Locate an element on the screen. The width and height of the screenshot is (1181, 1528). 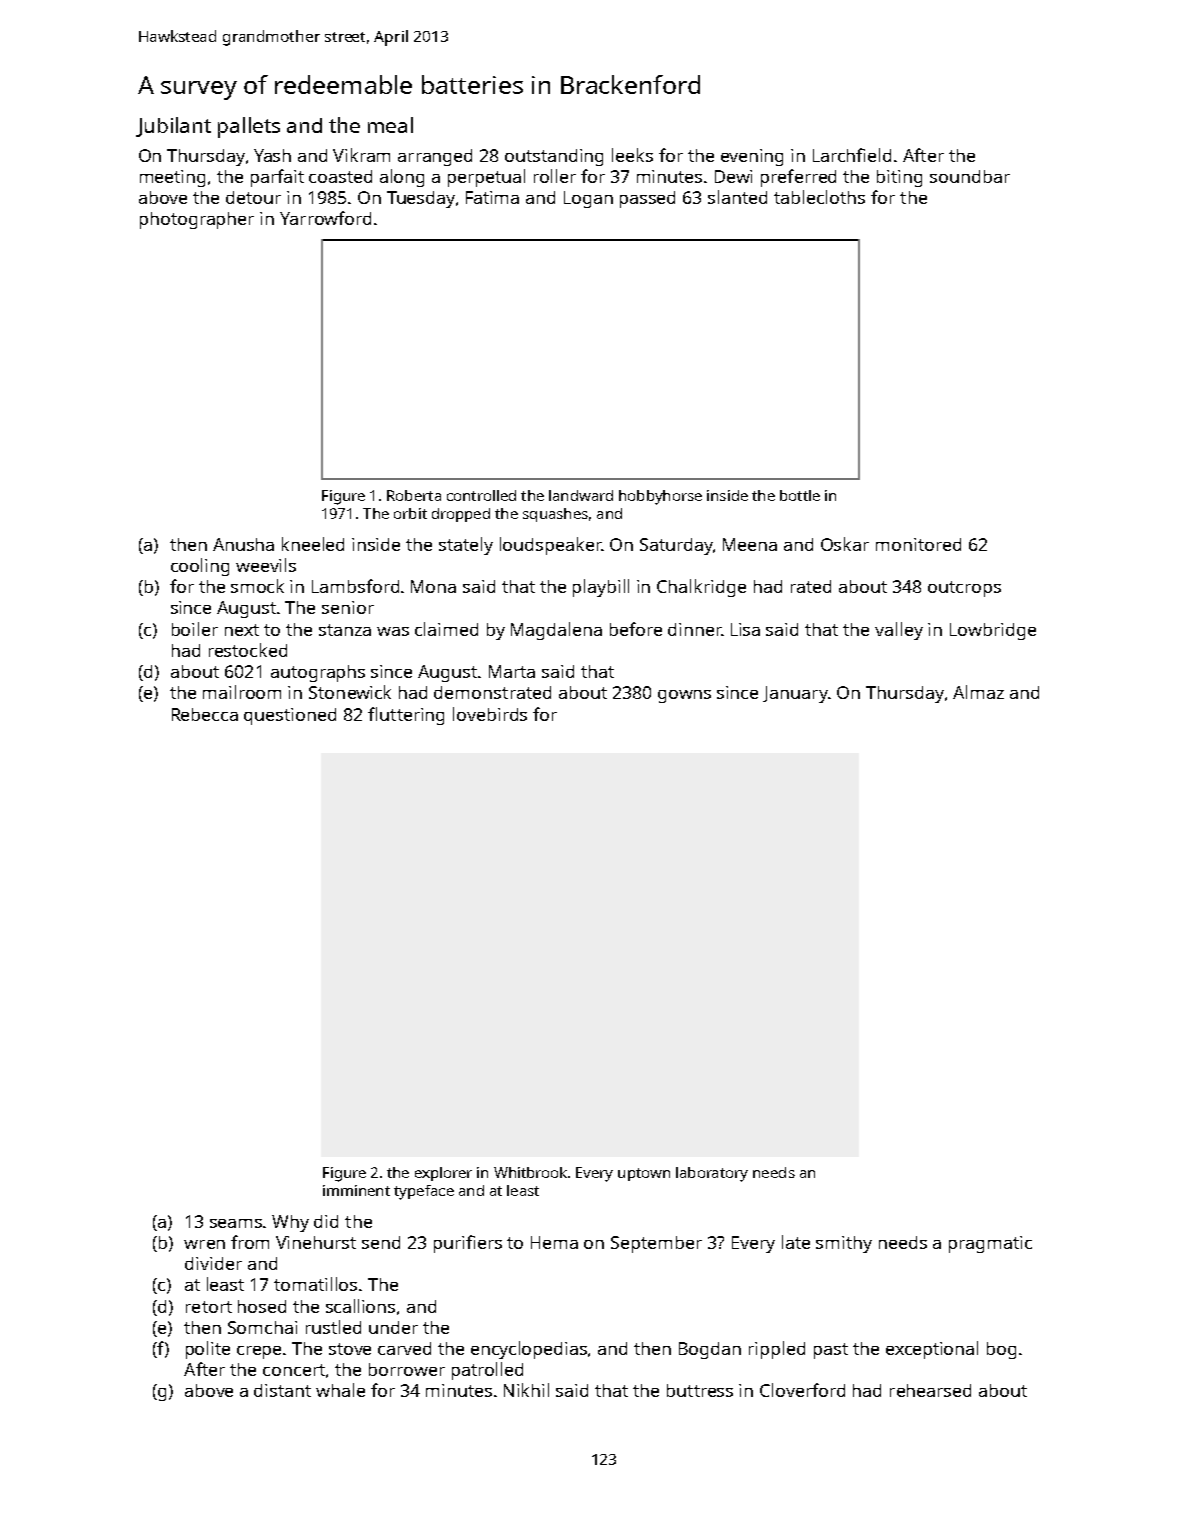
distant is located at coordinates (282, 1390).
